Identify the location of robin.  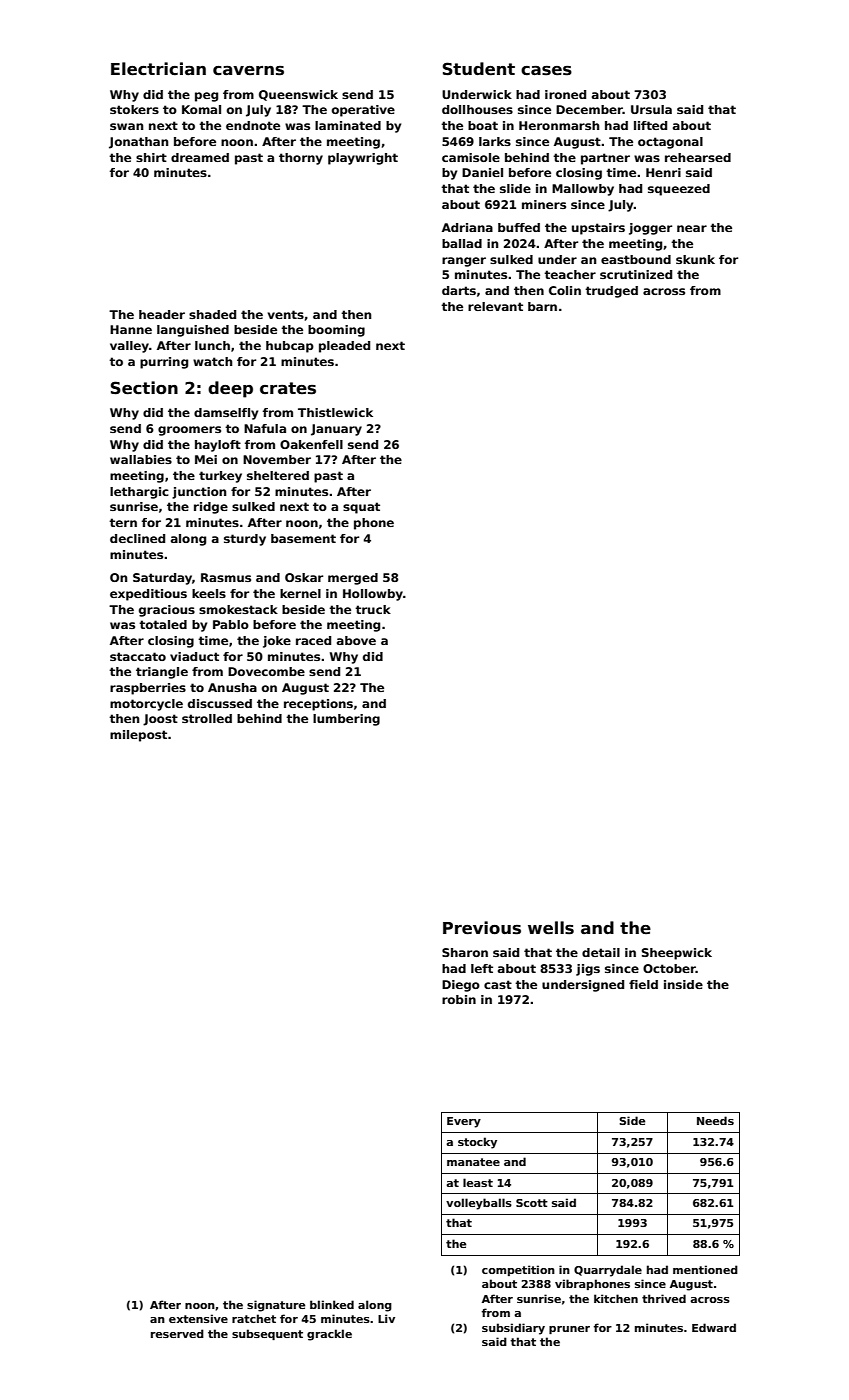
(459, 999).
